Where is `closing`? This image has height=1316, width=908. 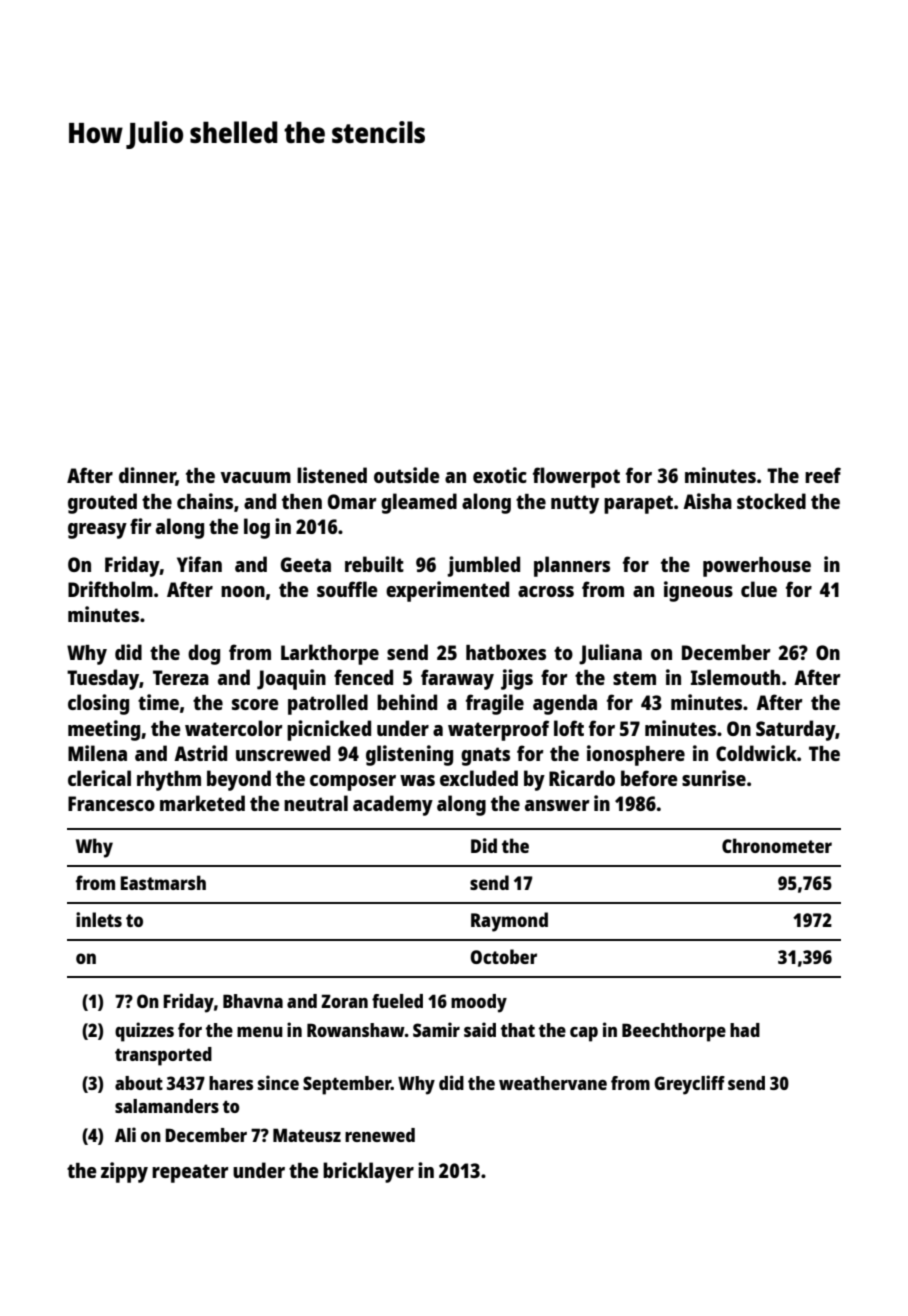
closing is located at coordinates (98, 704).
